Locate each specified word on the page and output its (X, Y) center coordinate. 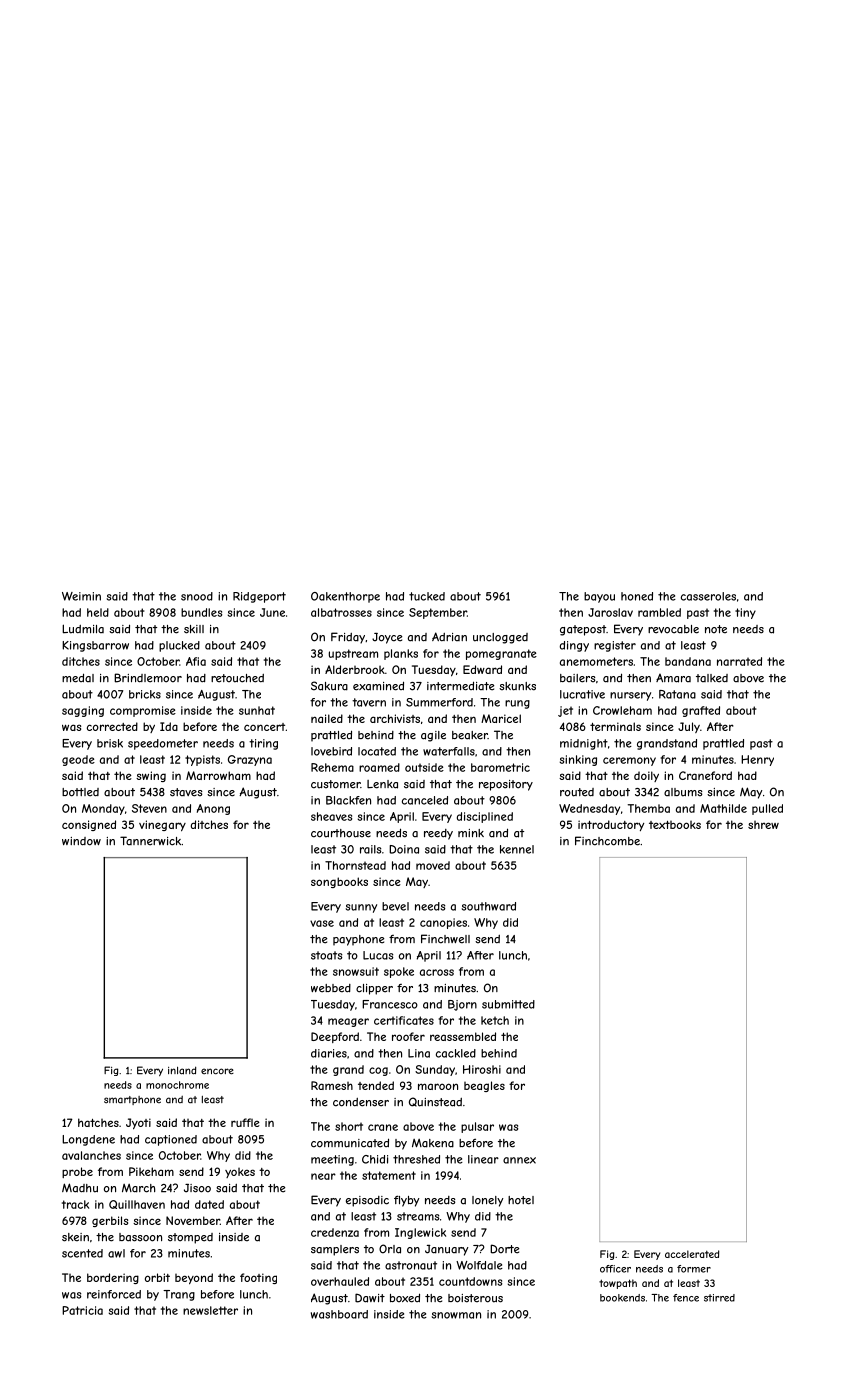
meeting (332, 1160)
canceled (425, 800)
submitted (508, 1004)
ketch (495, 1020)
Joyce (387, 638)
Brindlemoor (148, 678)
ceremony (629, 761)
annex (519, 1160)
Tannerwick (150, 841)
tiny (745, 613)
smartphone (132, 1100)
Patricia (82, 1310)
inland (182, 1070)
